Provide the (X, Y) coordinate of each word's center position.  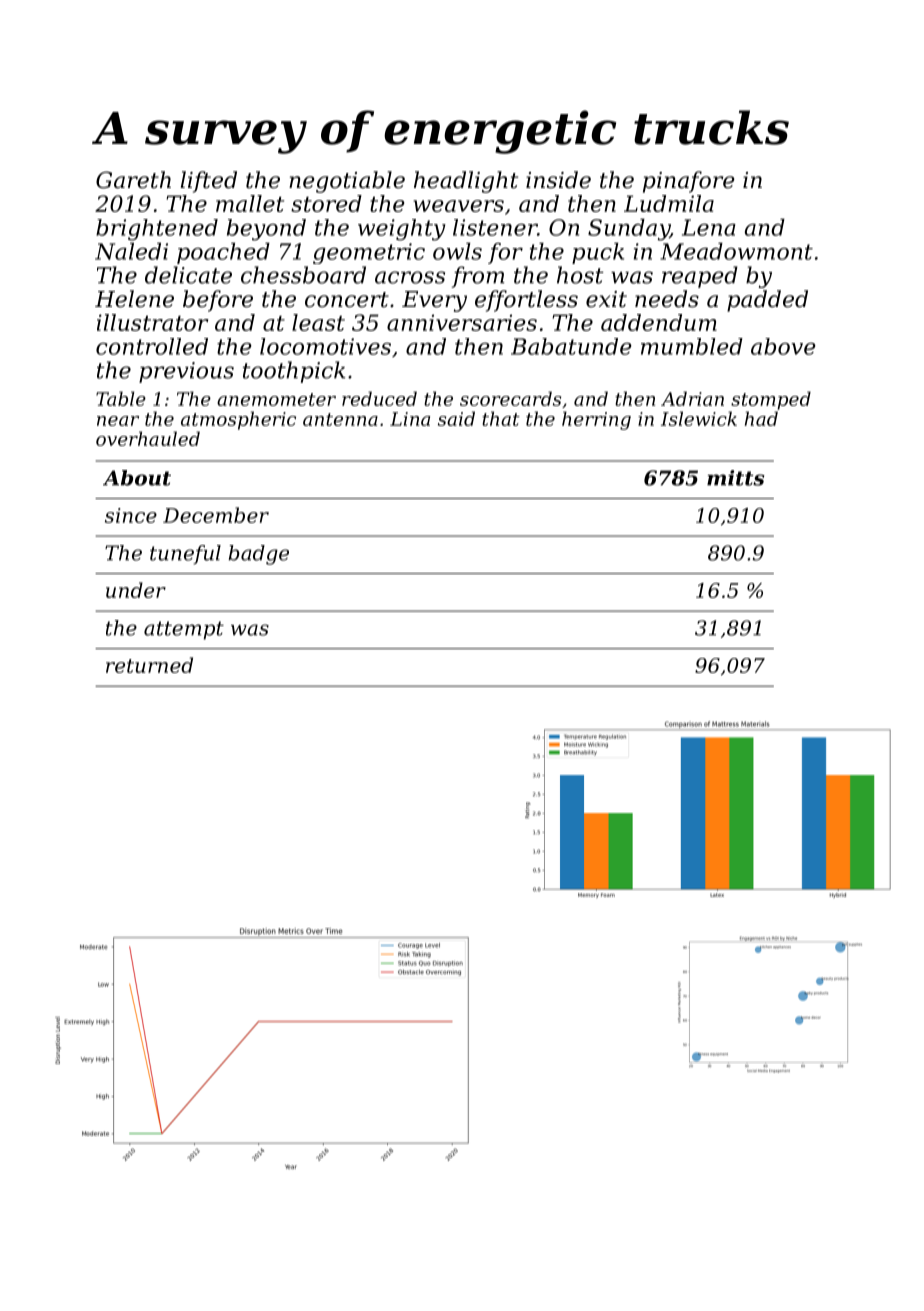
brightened (157, 230)
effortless (526, 301)
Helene (134, 299)
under (136, 590)
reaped (700, 277)
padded (767, 301)
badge (259, 555)
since (131, 515)
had (761, 418)
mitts (736, 478)
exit (606, 299)
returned (149, 665)
